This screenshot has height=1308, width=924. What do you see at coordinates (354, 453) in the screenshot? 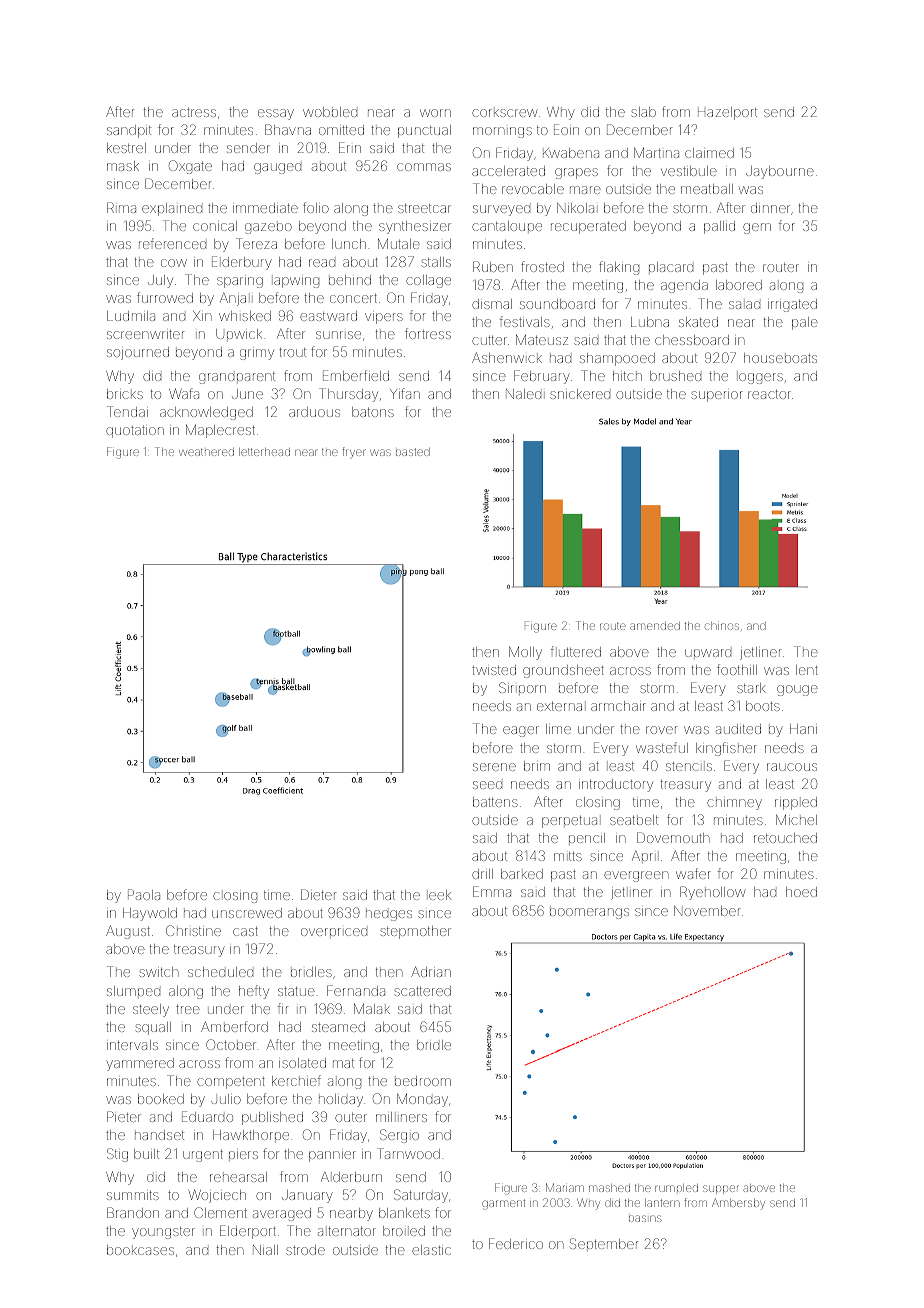
I see `fryer` at bounding box center [354, 453].
